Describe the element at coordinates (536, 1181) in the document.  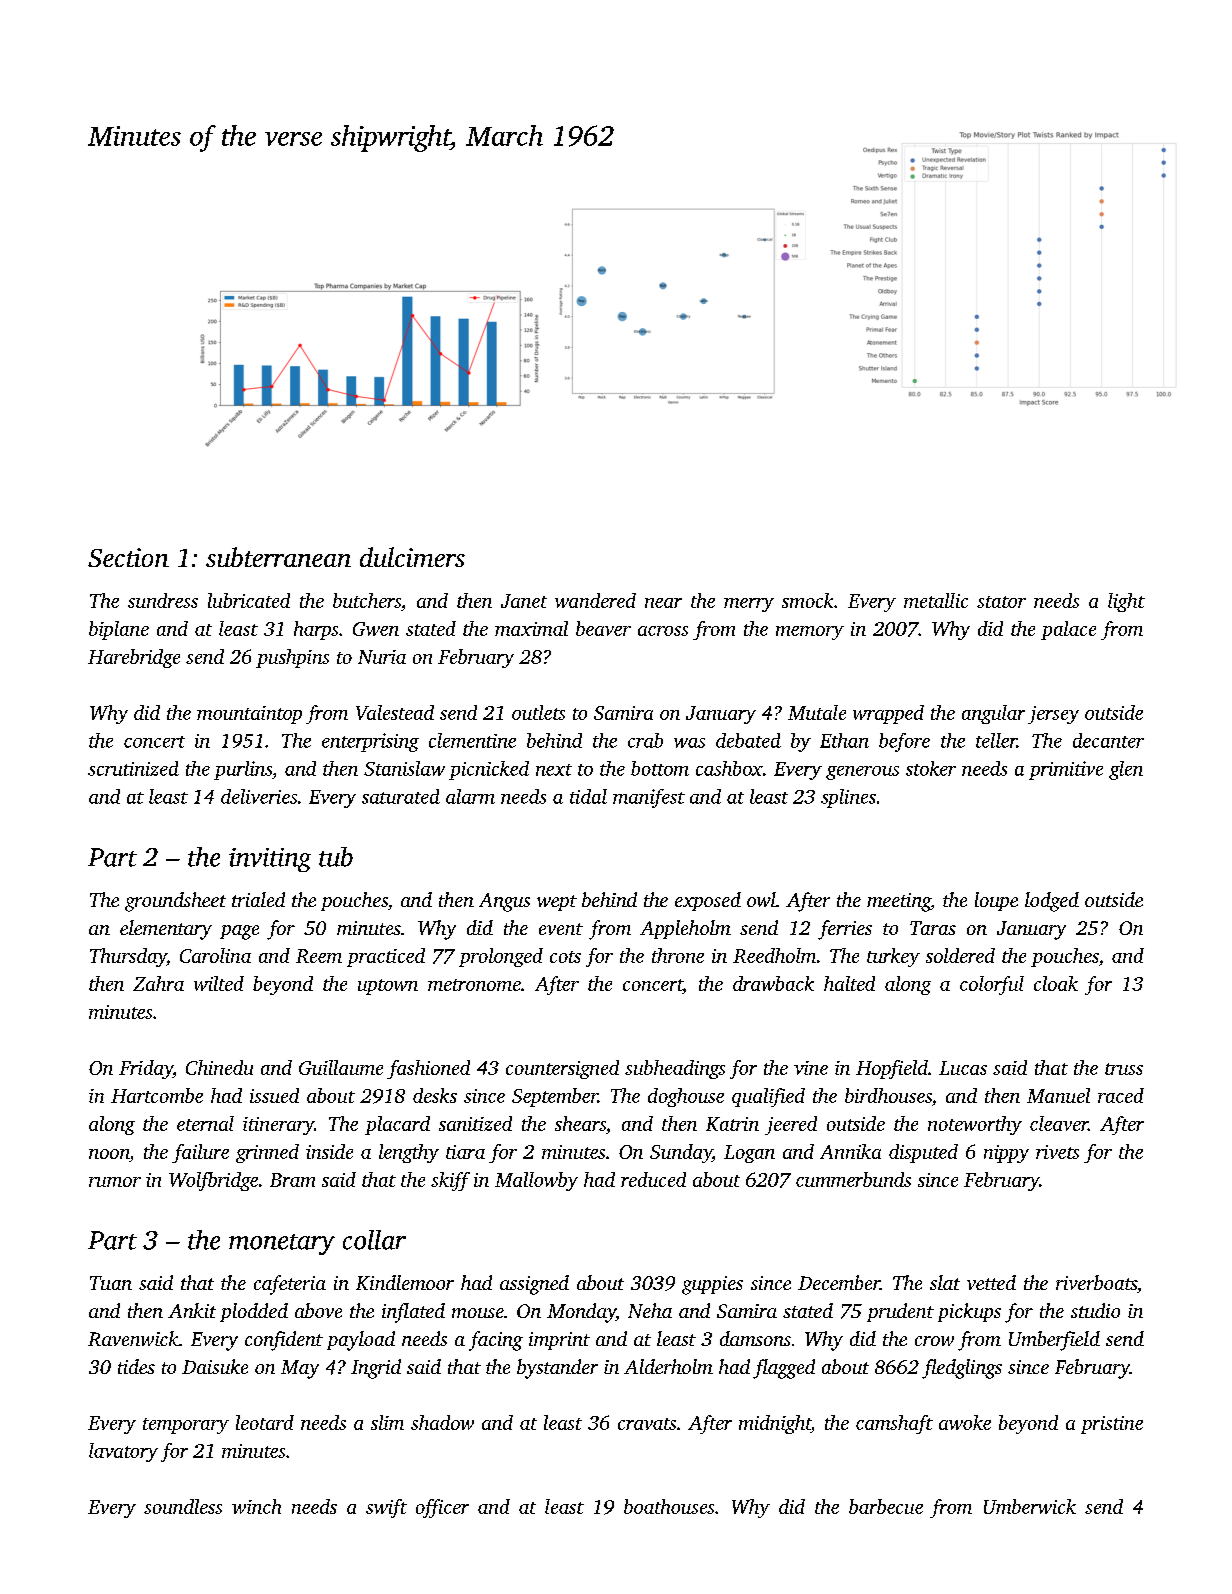
I see `Mallowby` at that location.
